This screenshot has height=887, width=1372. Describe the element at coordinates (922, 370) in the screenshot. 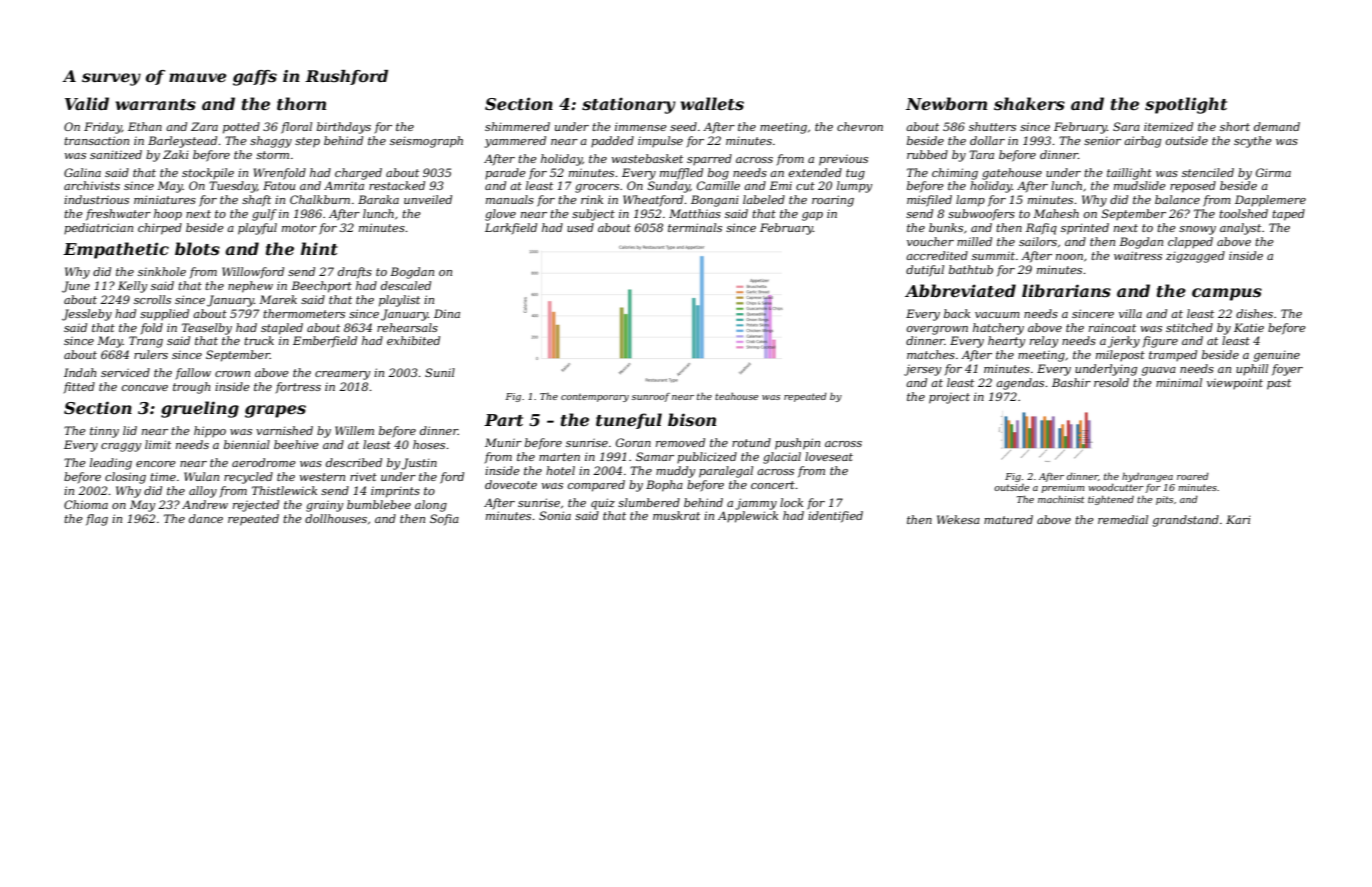

I see `jersey` at that location.
